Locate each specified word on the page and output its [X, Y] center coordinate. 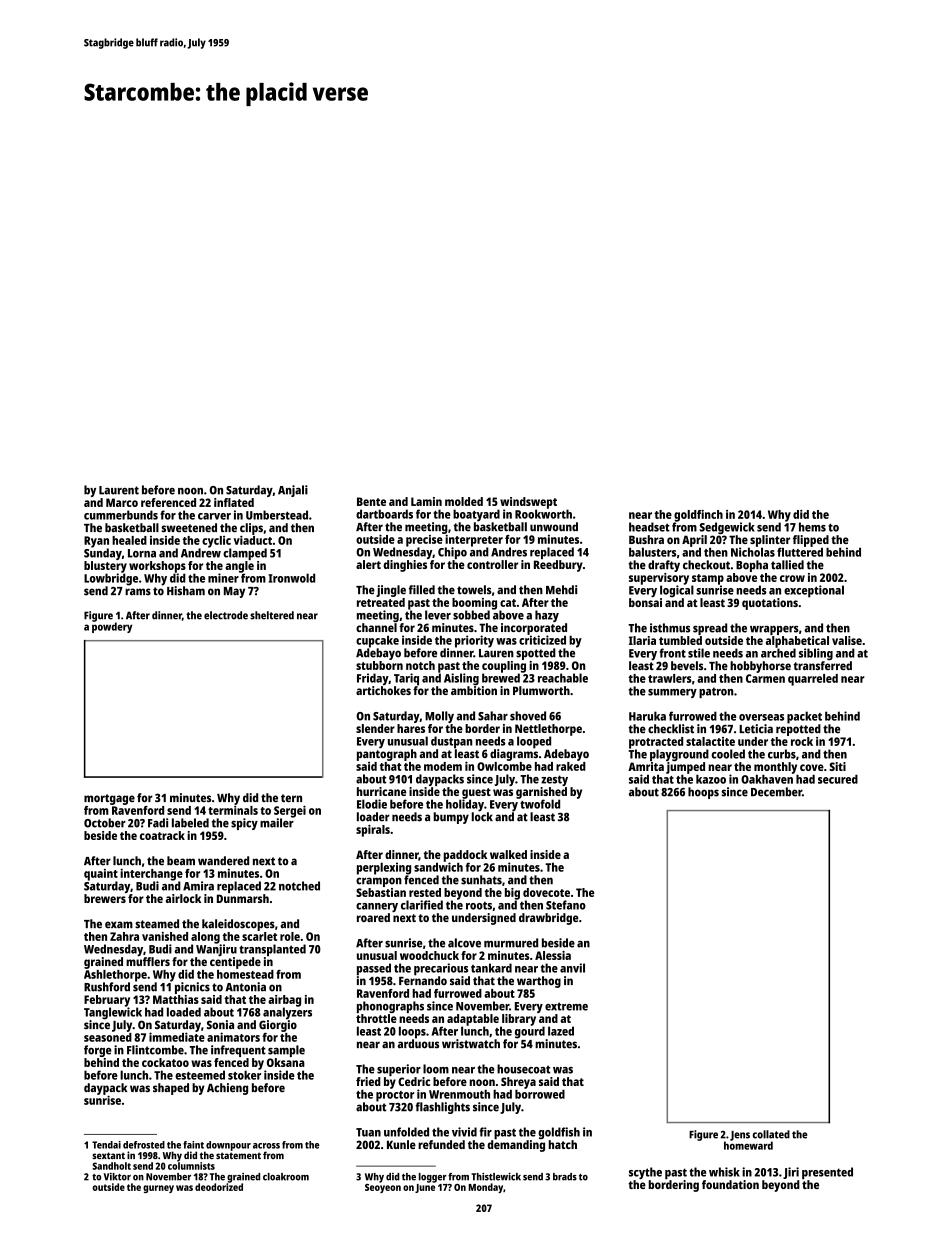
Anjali [293, 491]
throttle [376, 1018]
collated [771, 1134]
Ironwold [291, 578]
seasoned [108, 1037]
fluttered [800, 552]
